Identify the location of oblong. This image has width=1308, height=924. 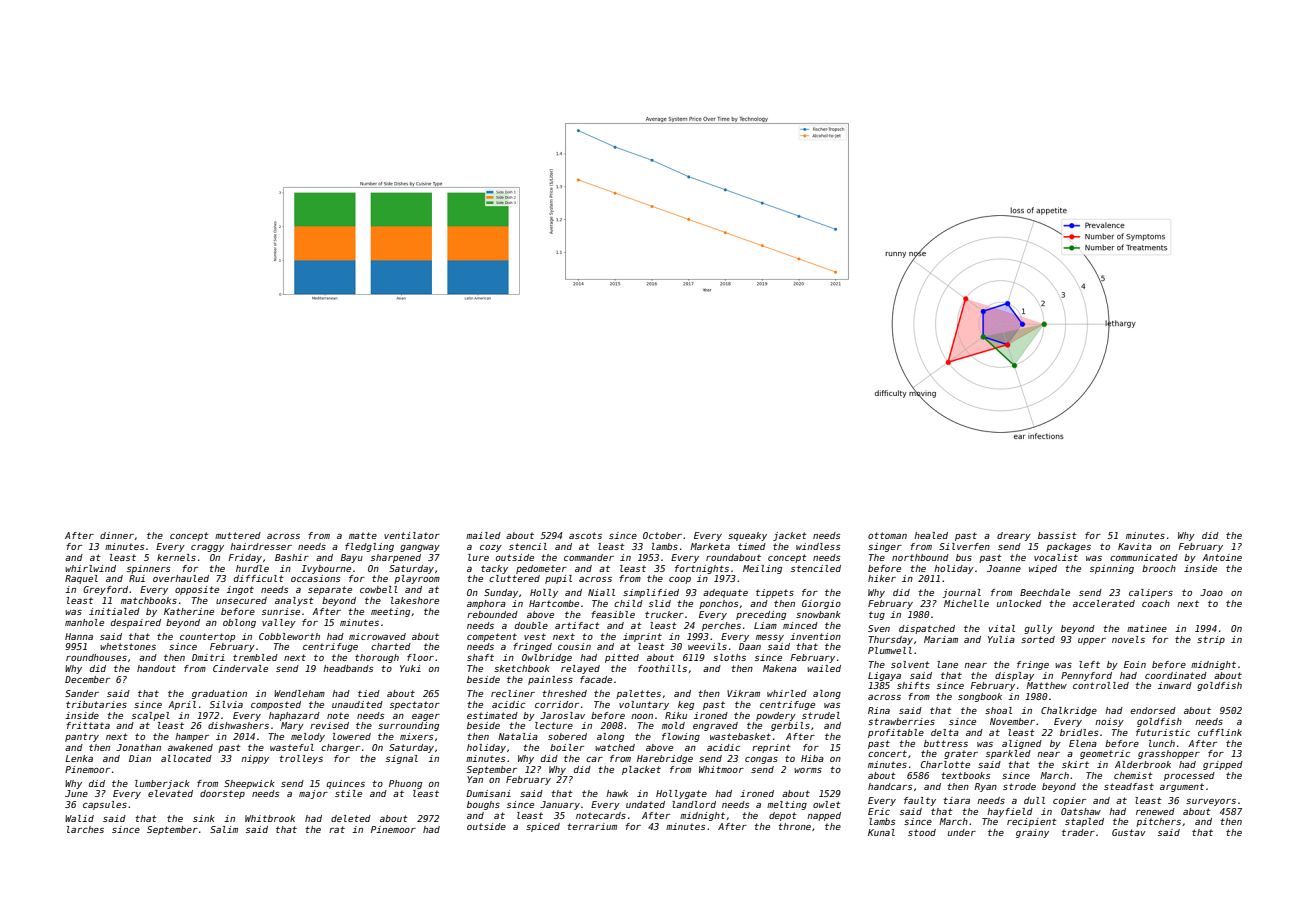
(239, 623).
